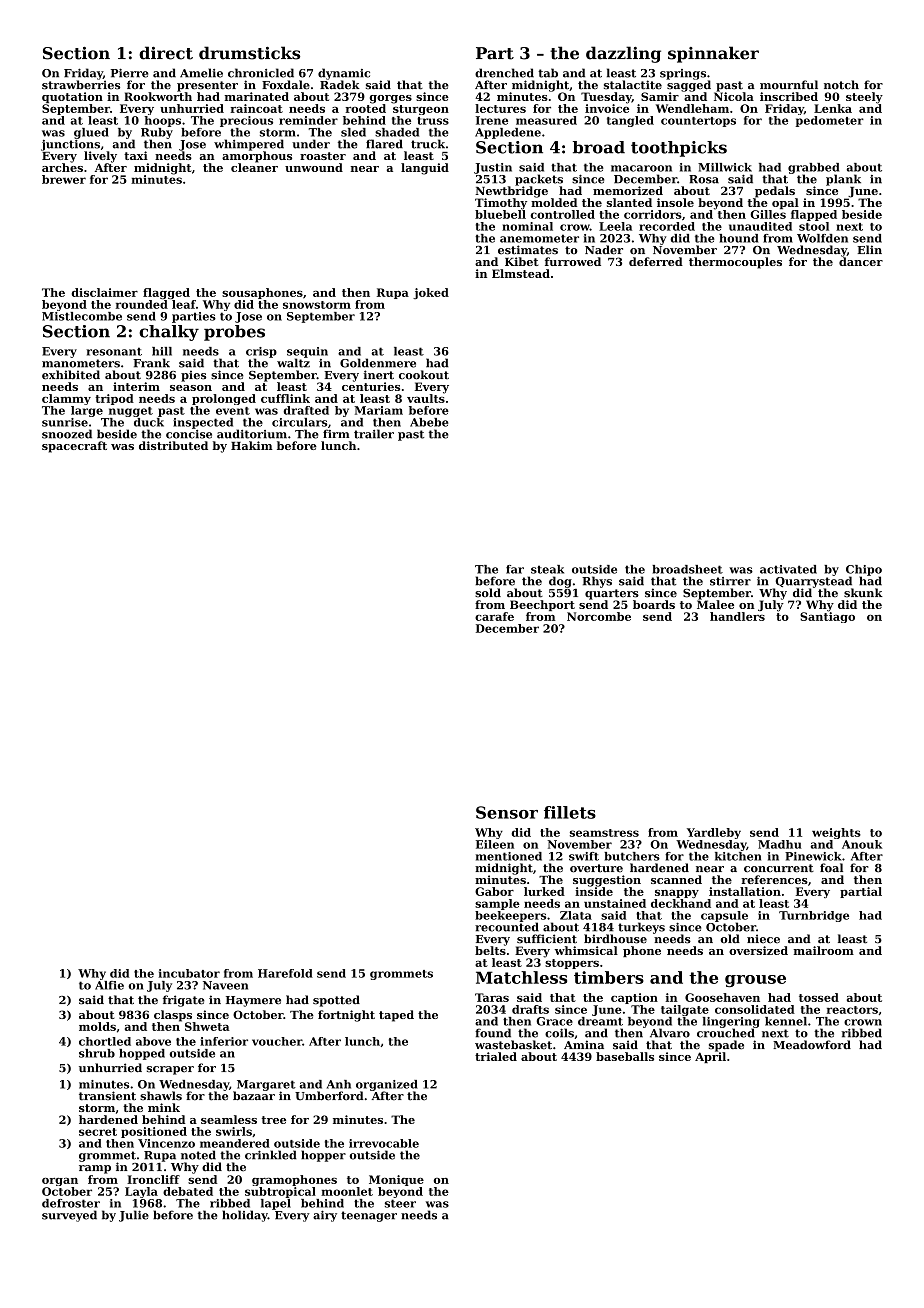 Image resolution: width=924 pixels, height=1308 pixels. I want to click on Sensor, so click(507, 812).
